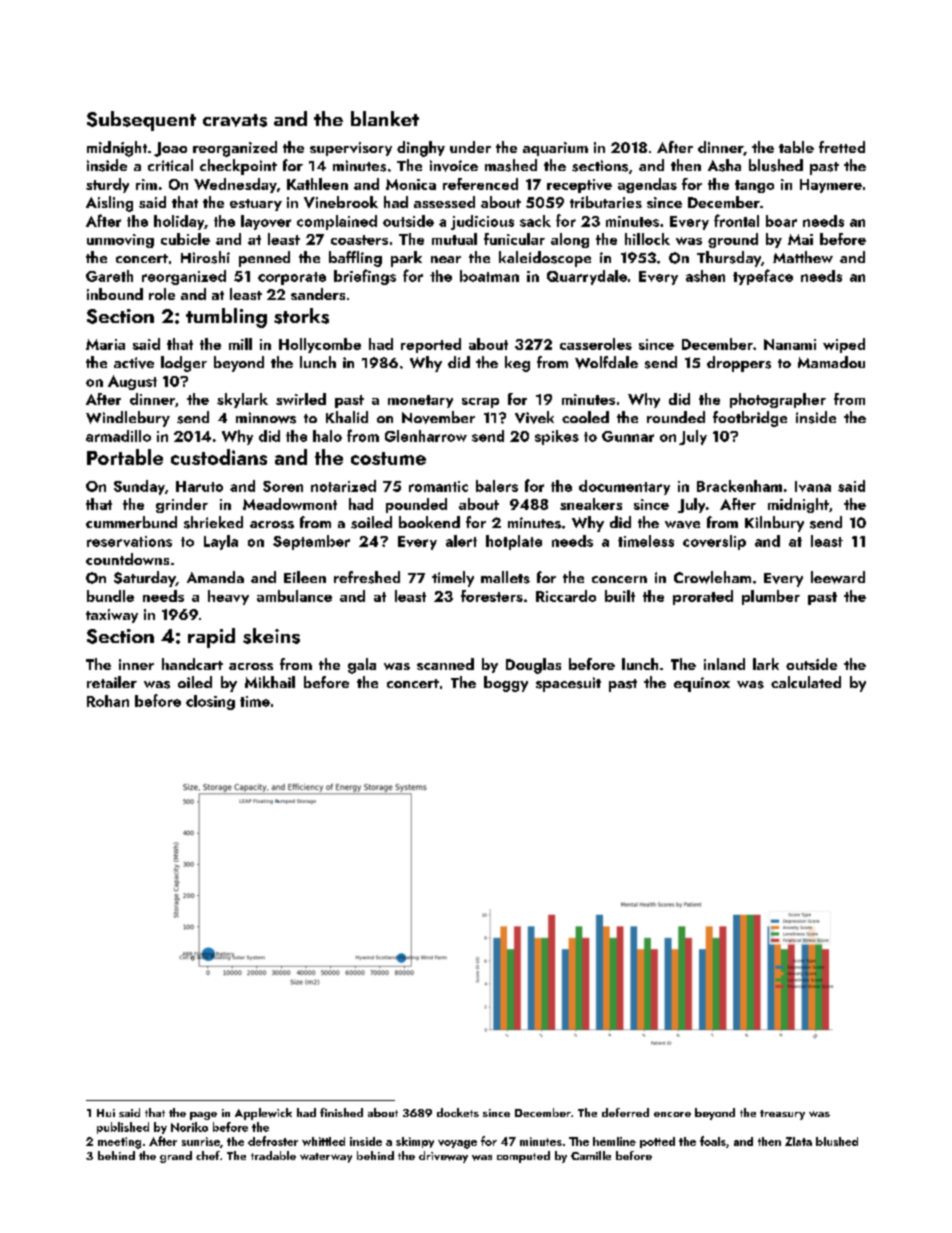 The height and width of the image is (1233, 952). I want to click on Hui, so click(106, 1113).
